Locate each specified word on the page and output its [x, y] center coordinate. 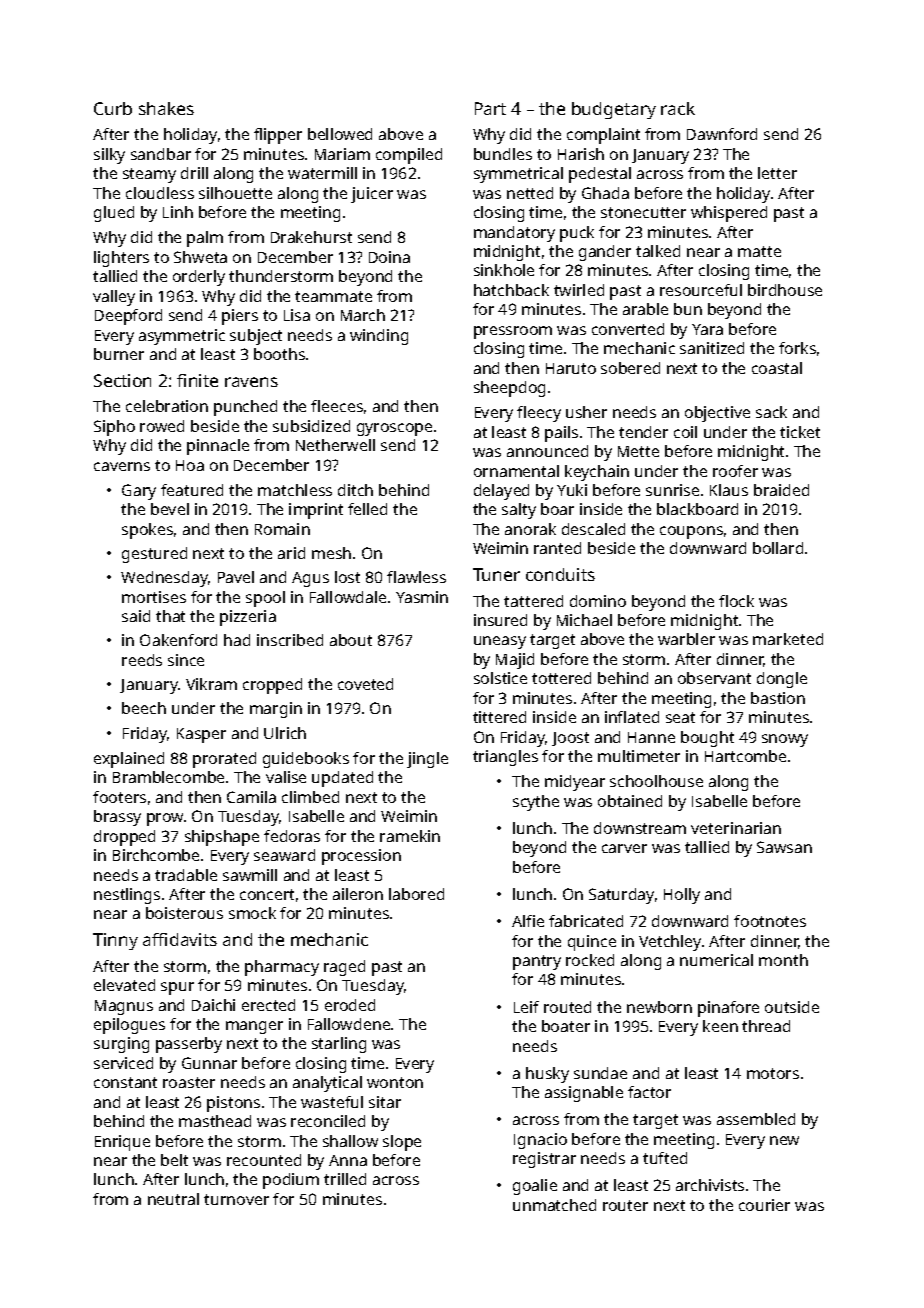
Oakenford [178, 640]
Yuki [572, 490]
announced [547, 451]
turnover [236, 1199]
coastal [777, 368]
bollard [778, 548]
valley [114, 298]
